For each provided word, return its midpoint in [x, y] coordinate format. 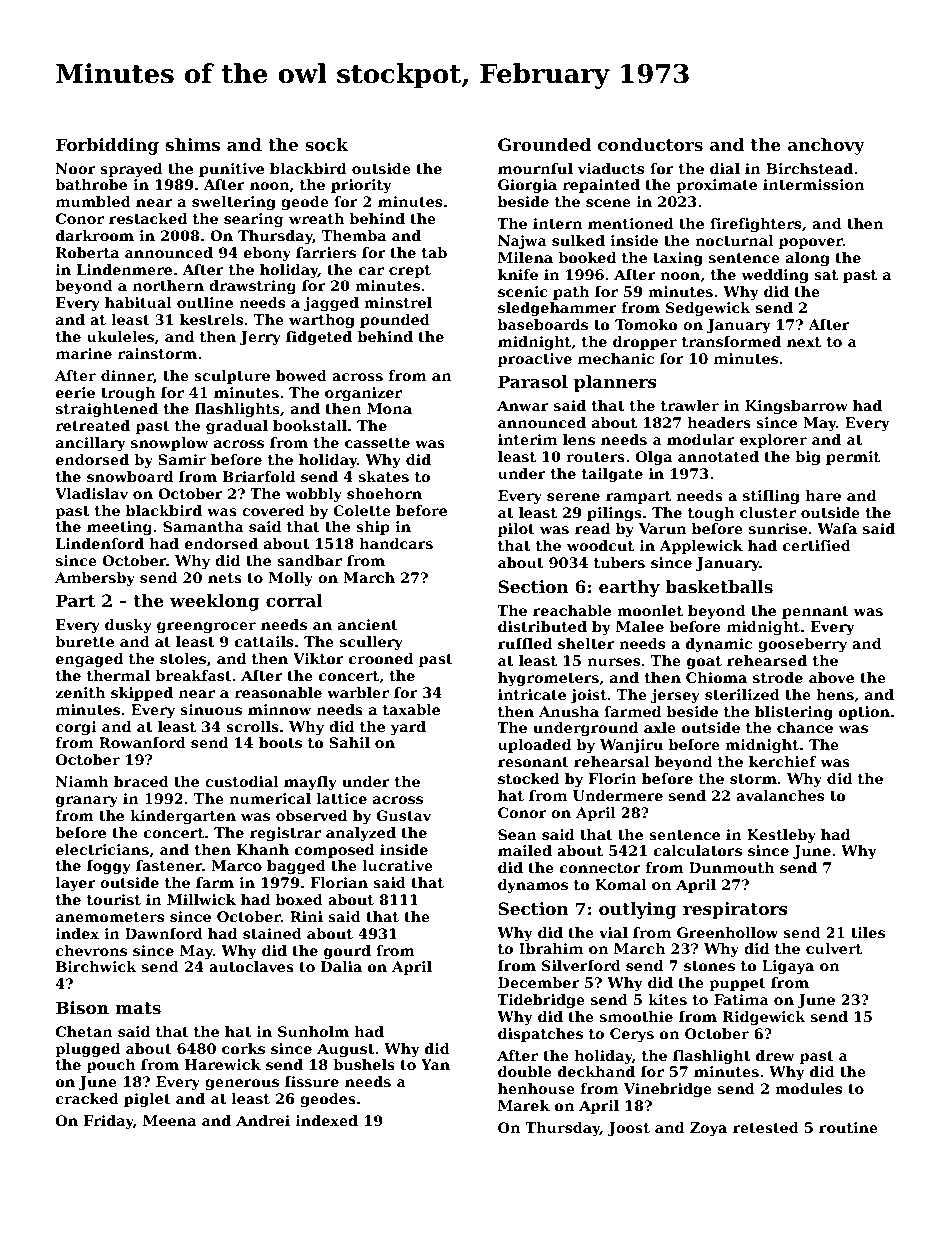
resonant [533, 762]
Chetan [84, 1031]
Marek [524, 1105]
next [804, 342]
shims [193, 144]
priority [361, 186]
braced [141, 781]
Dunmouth [731, 867]
